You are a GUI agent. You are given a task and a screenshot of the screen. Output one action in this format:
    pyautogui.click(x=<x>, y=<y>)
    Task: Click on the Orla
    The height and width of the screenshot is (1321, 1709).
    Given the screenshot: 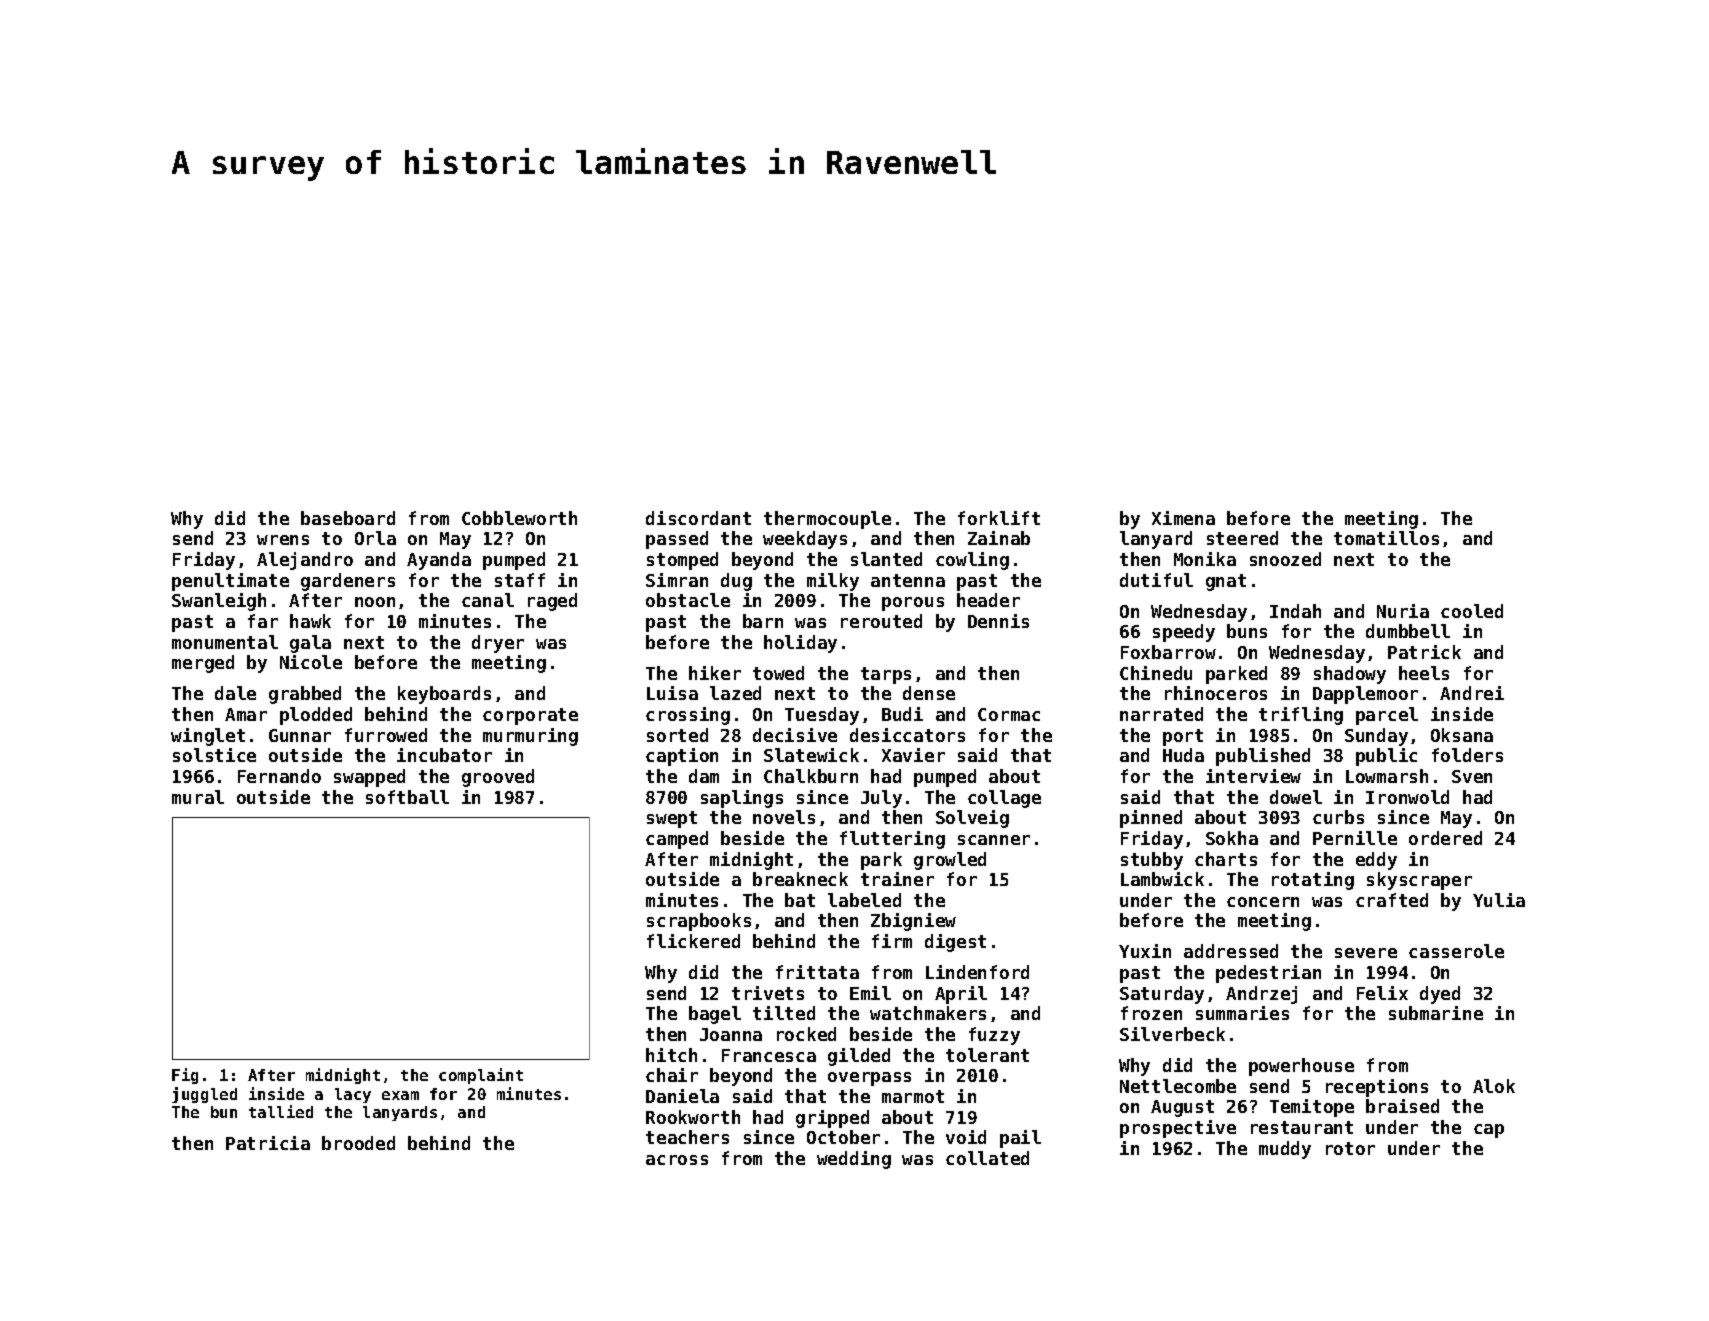 What is the action you would take?
    pyautogui.click(x=375, y=538)
